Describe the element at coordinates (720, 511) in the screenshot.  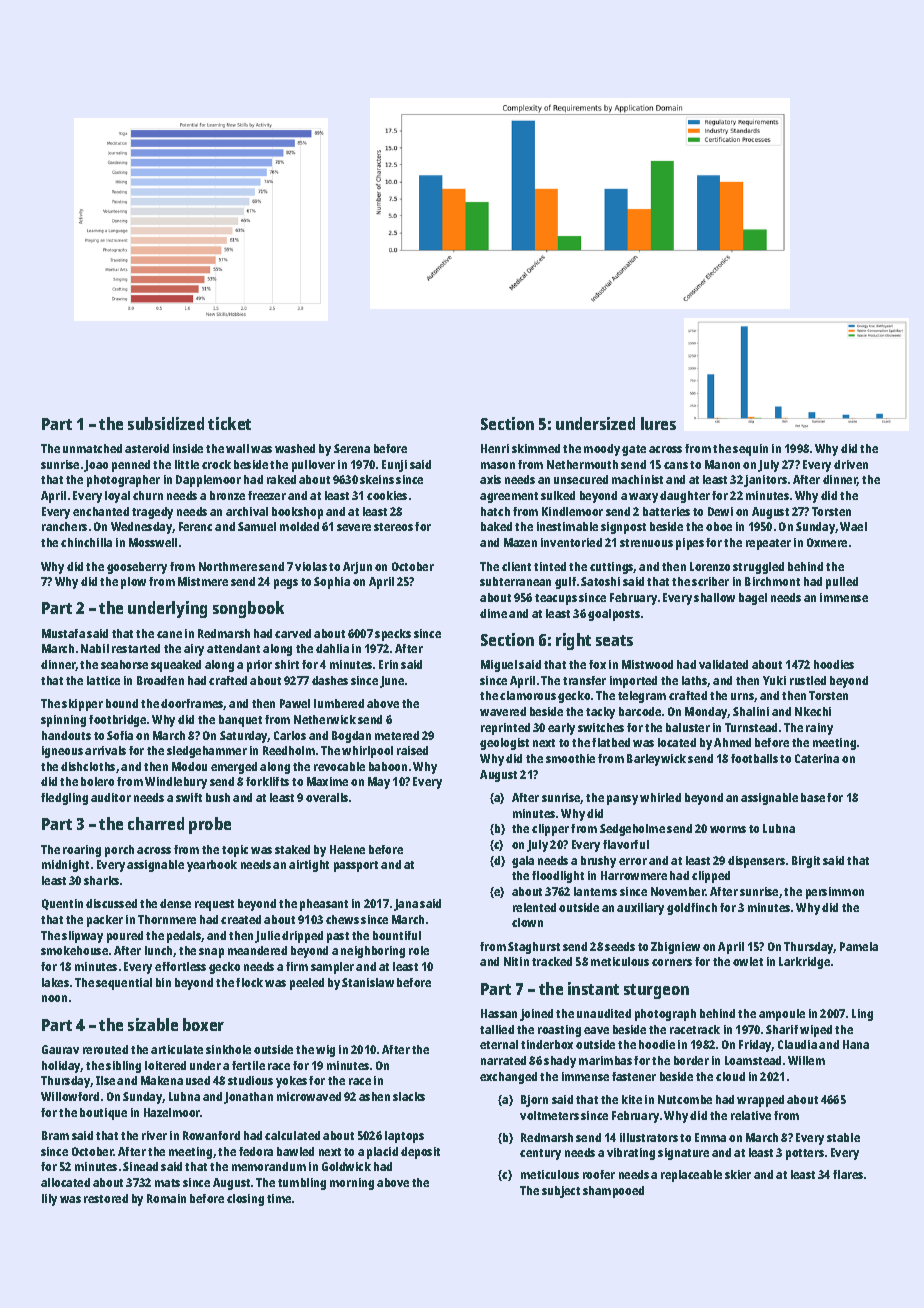
I see `Dewi` at that location.
